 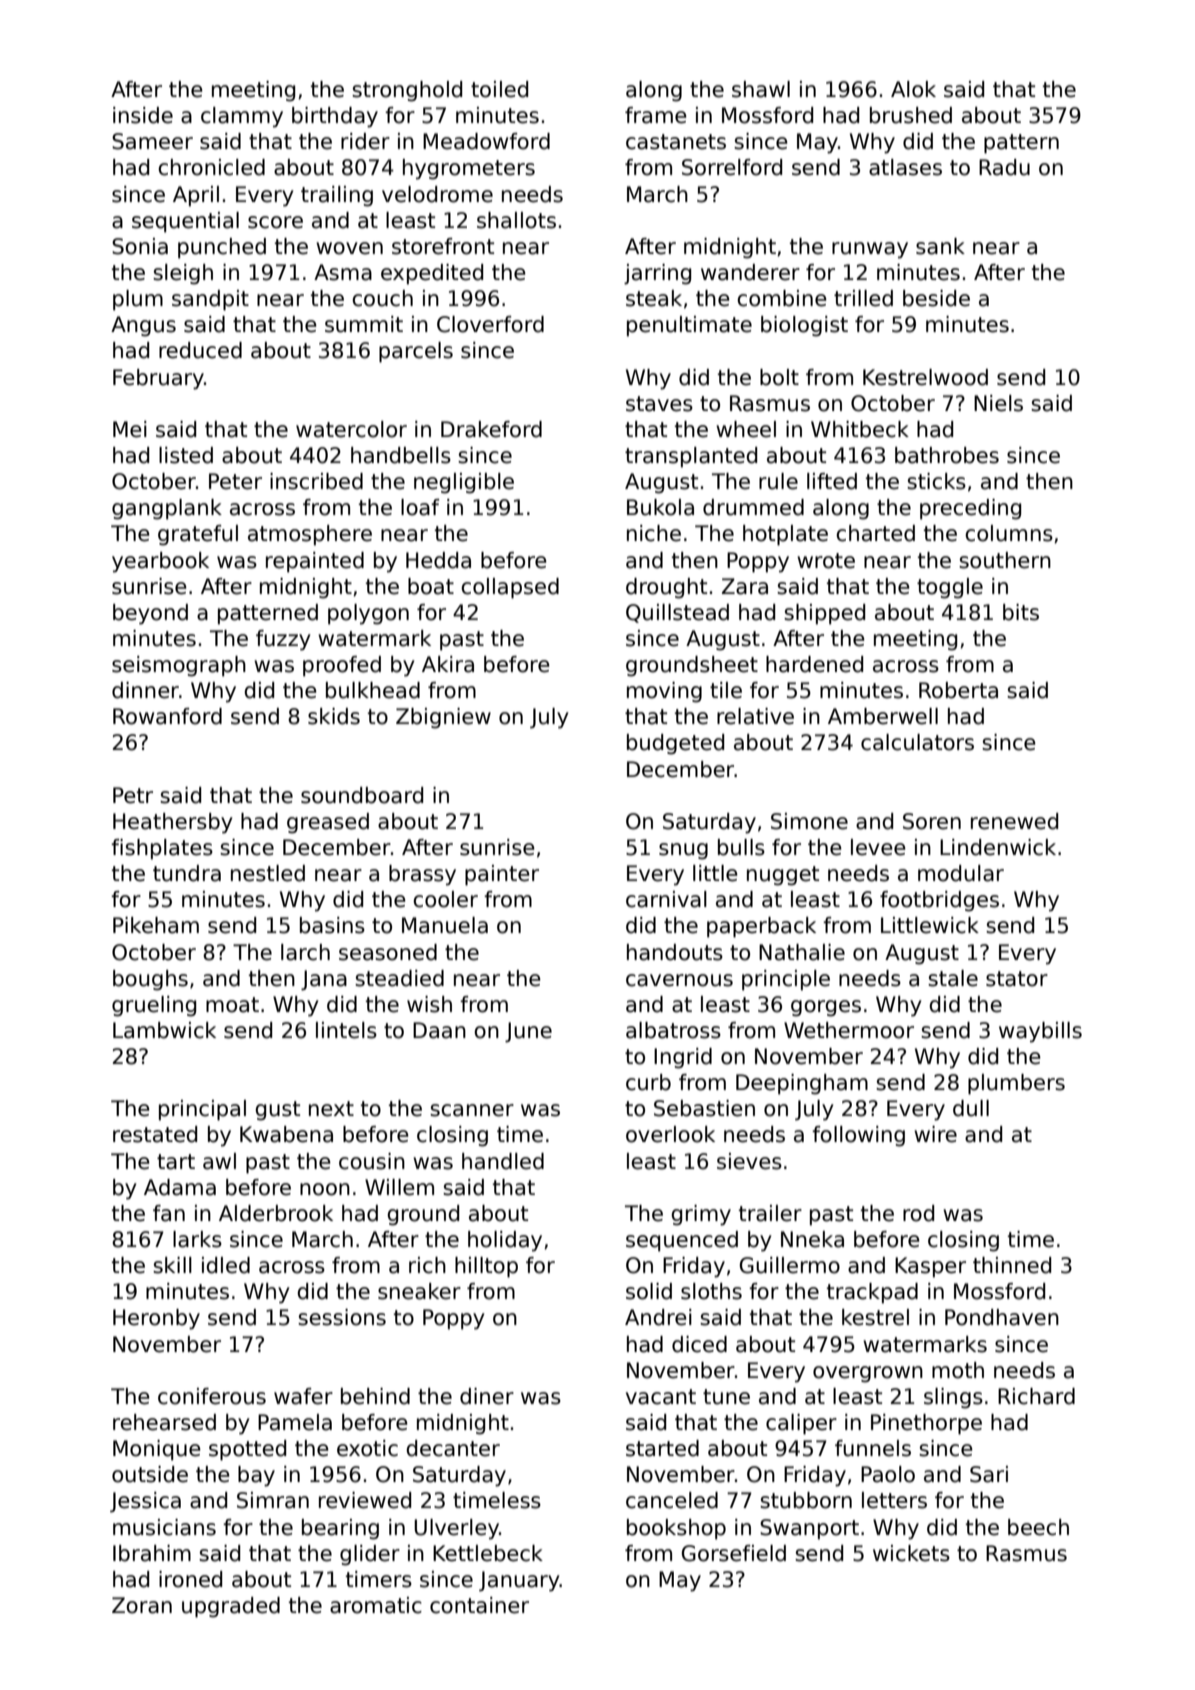 I want to click on bits, so click(x=1021, y=612).
